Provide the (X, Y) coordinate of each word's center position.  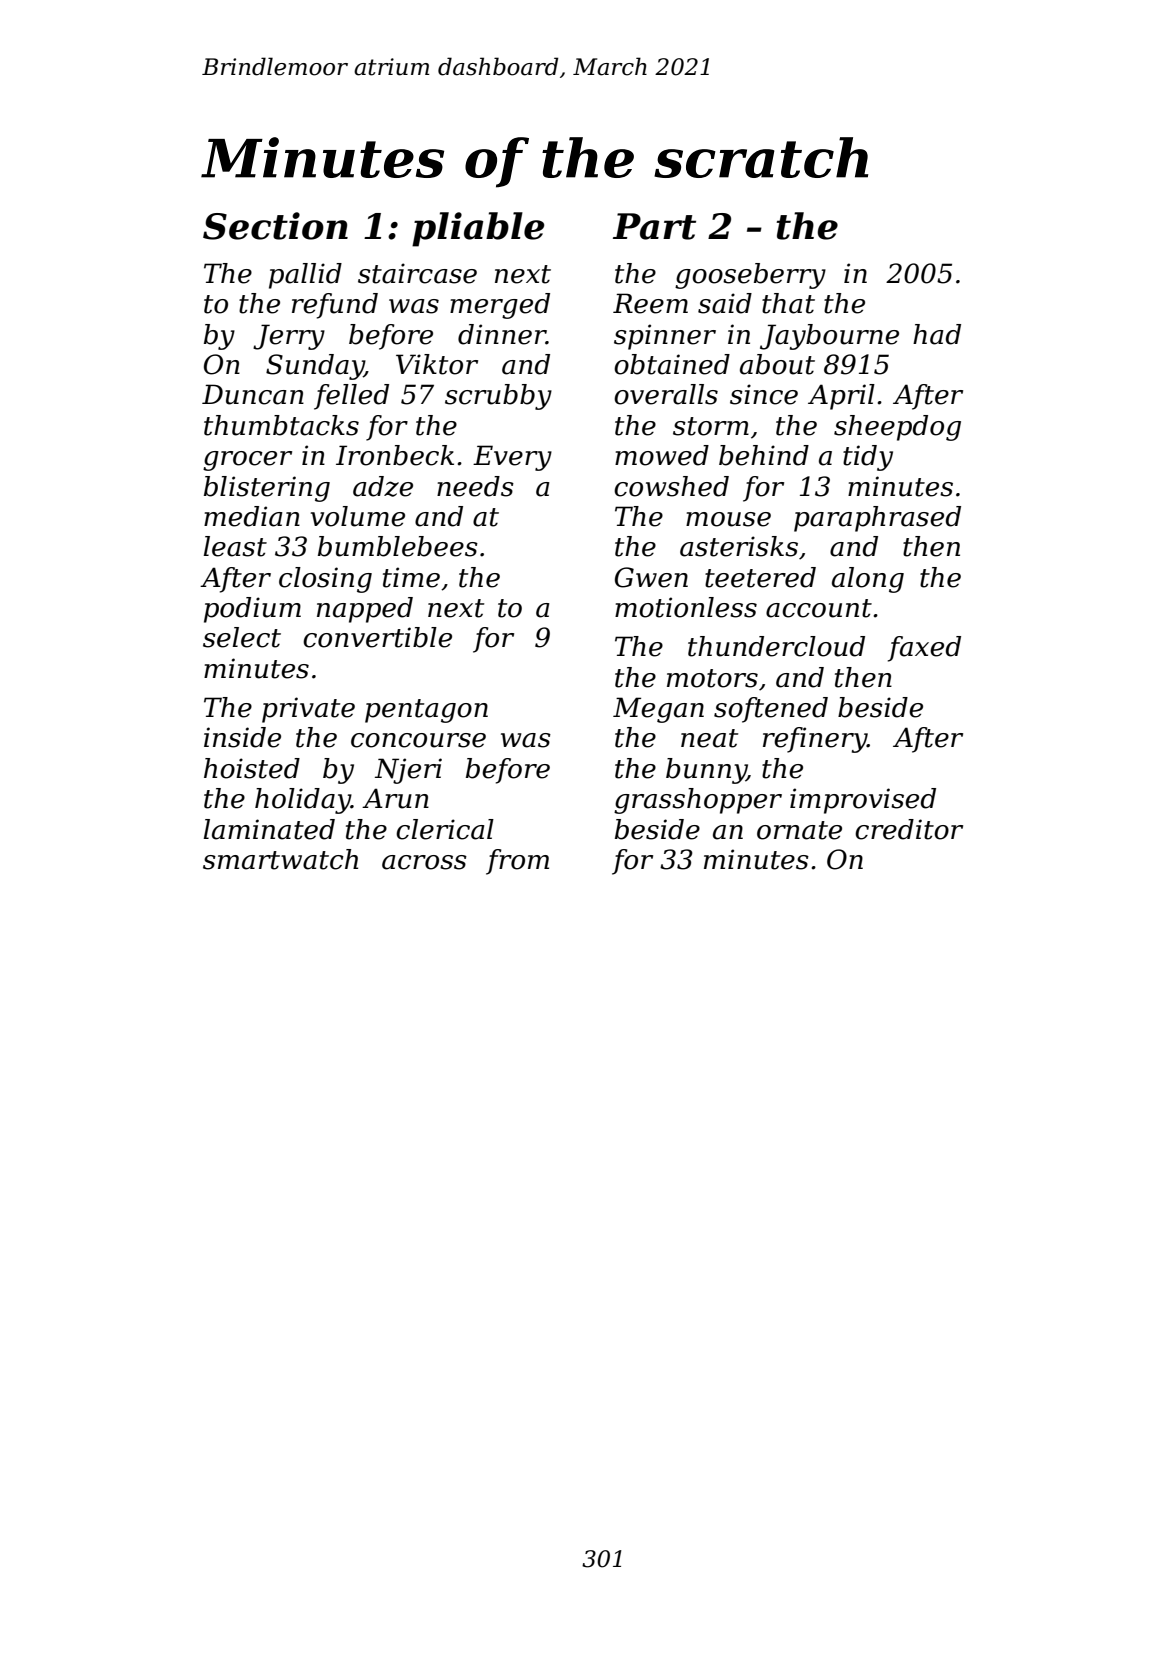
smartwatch (280, 859)
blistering (267, 489)
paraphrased (877, 519)
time (411, 577)
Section (275, 226)
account (819, 608)
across (424, 862)
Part (654, 226)
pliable (478, 229)
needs (475, 486)
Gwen (651, 577)
